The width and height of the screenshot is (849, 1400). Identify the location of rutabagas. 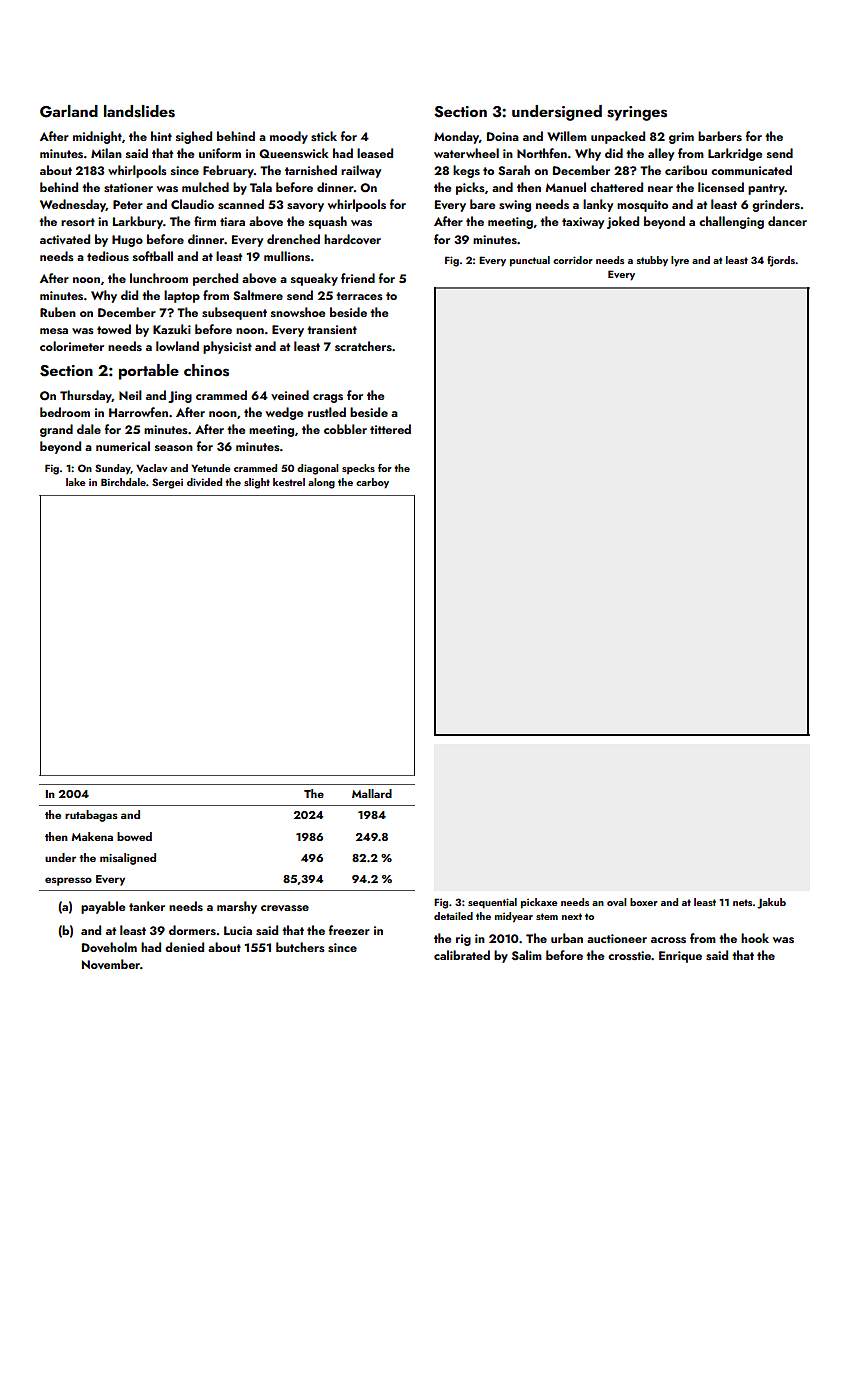
(91, 816).
